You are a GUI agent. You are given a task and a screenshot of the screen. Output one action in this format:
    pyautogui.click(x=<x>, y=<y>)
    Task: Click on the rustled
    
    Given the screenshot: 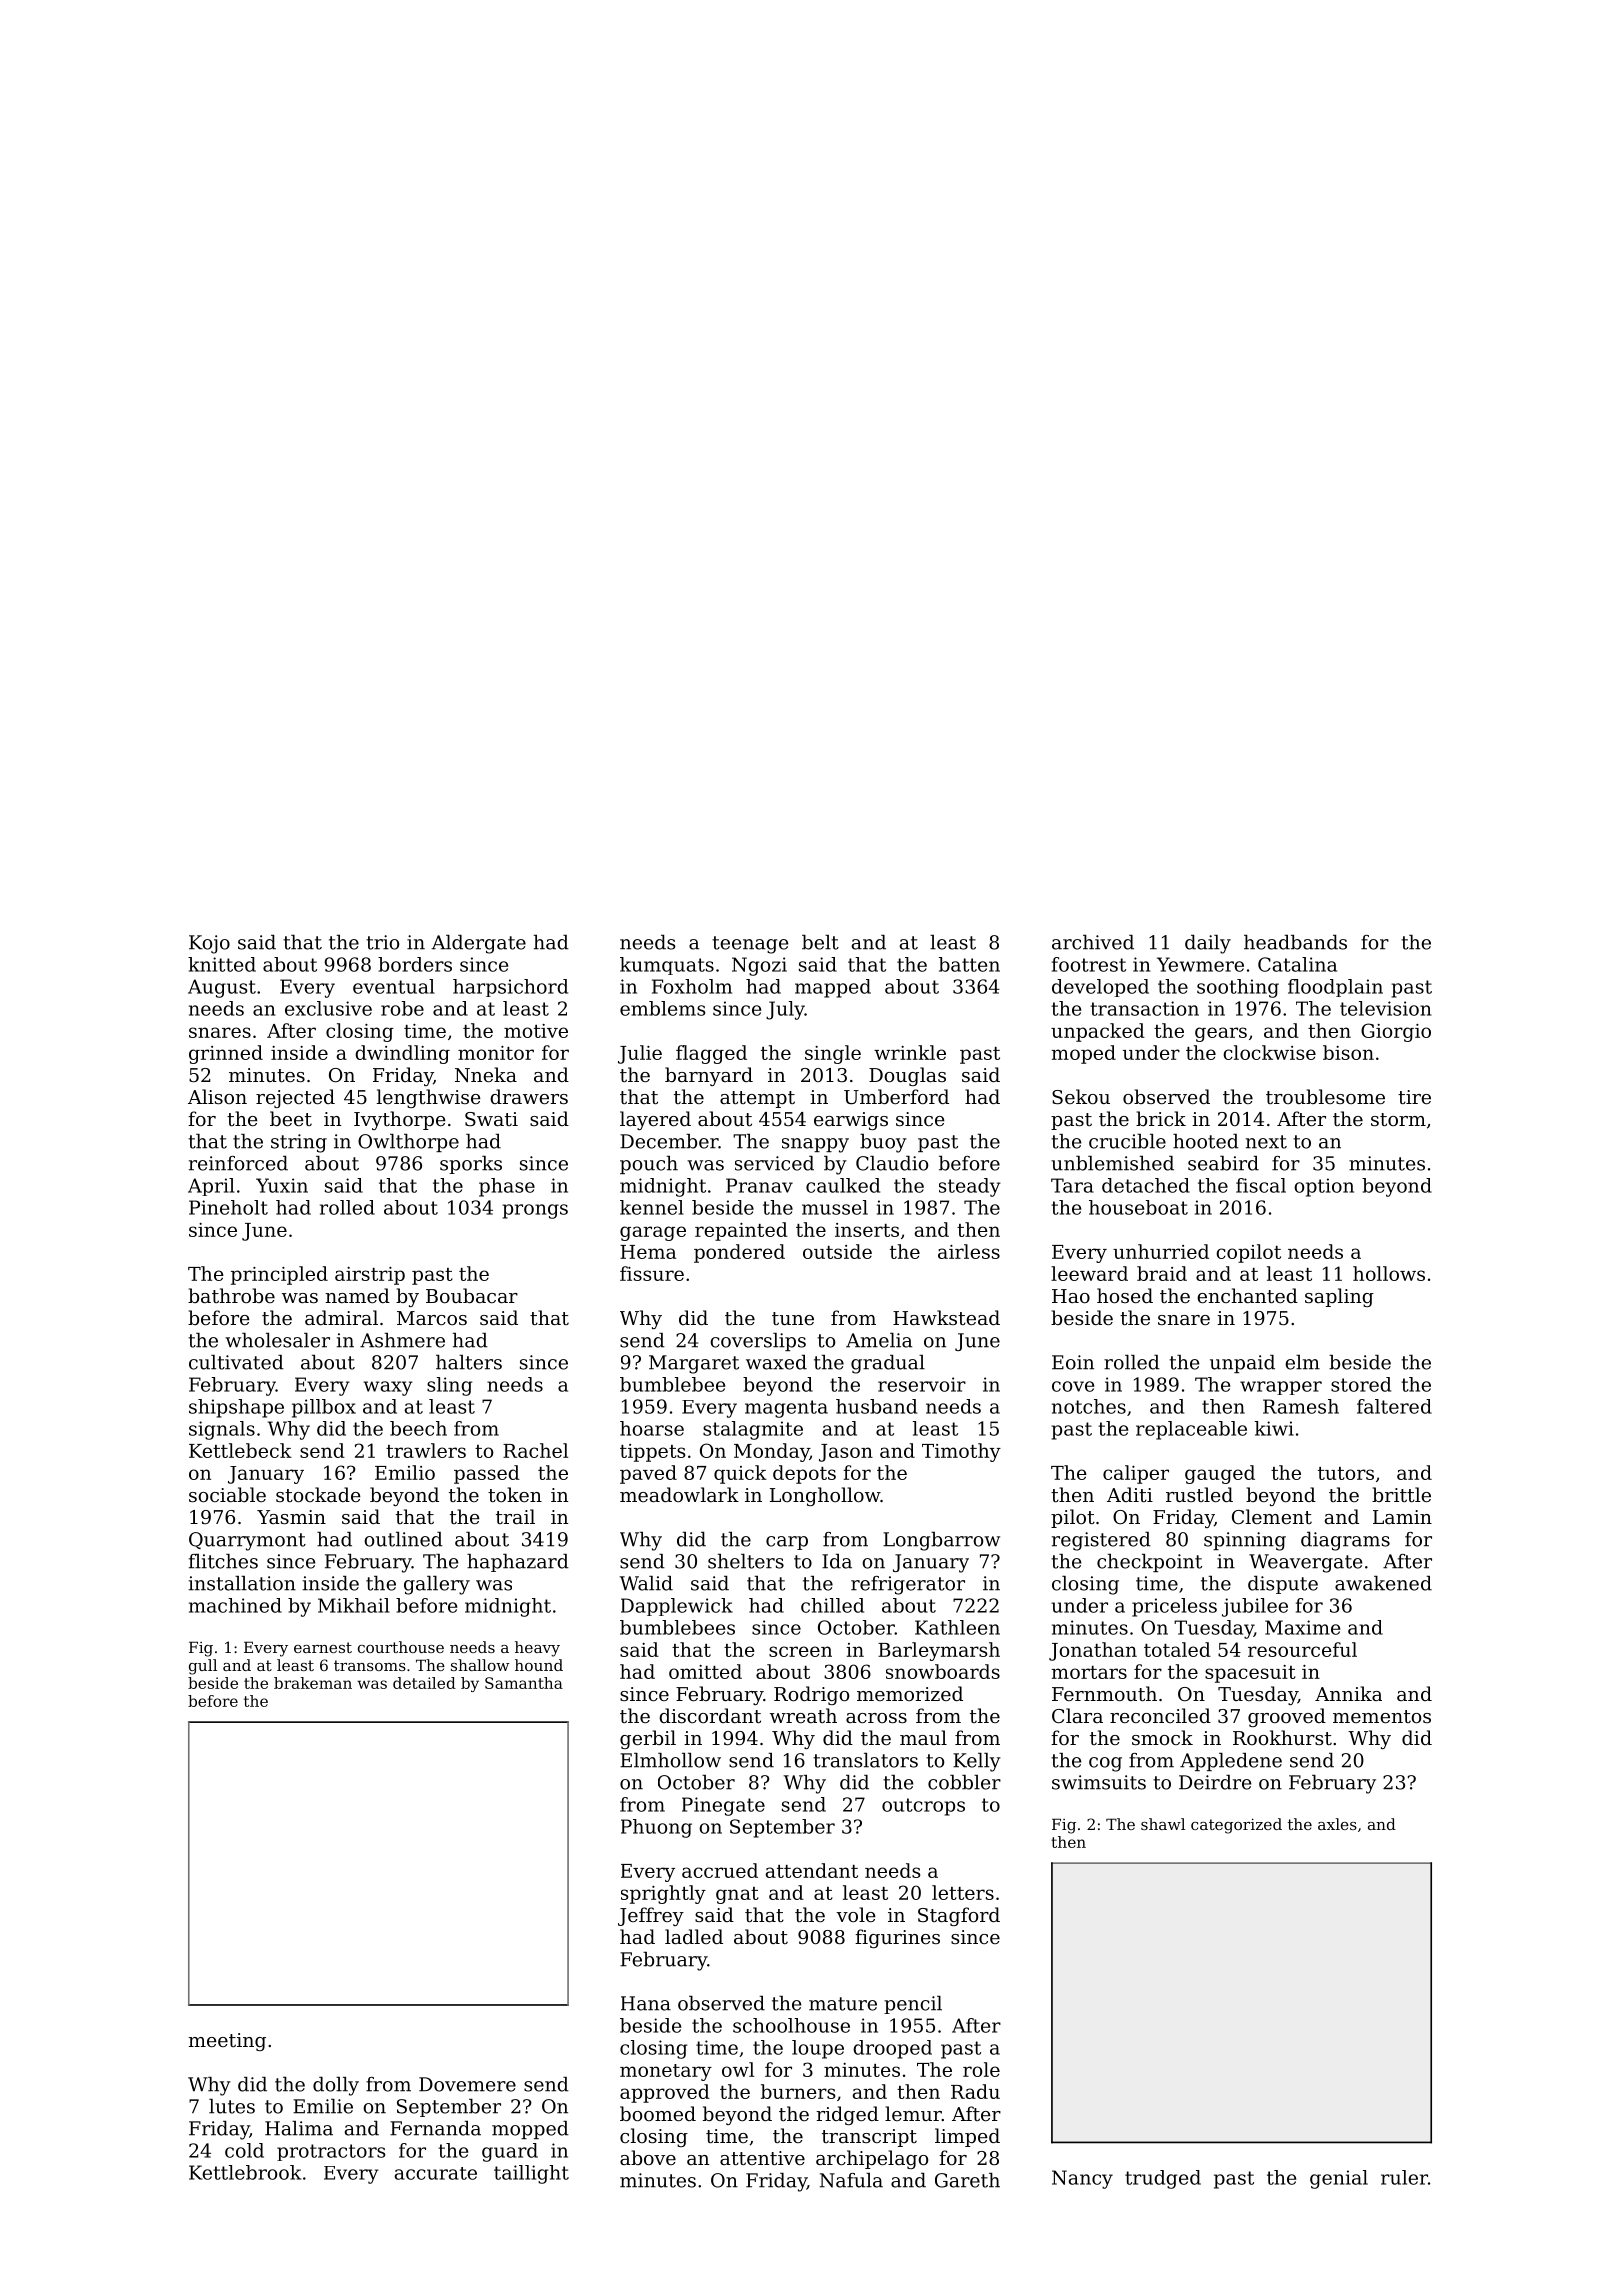 What is the action you would take?
    pyautogui.click(x=1199, y=1494)
